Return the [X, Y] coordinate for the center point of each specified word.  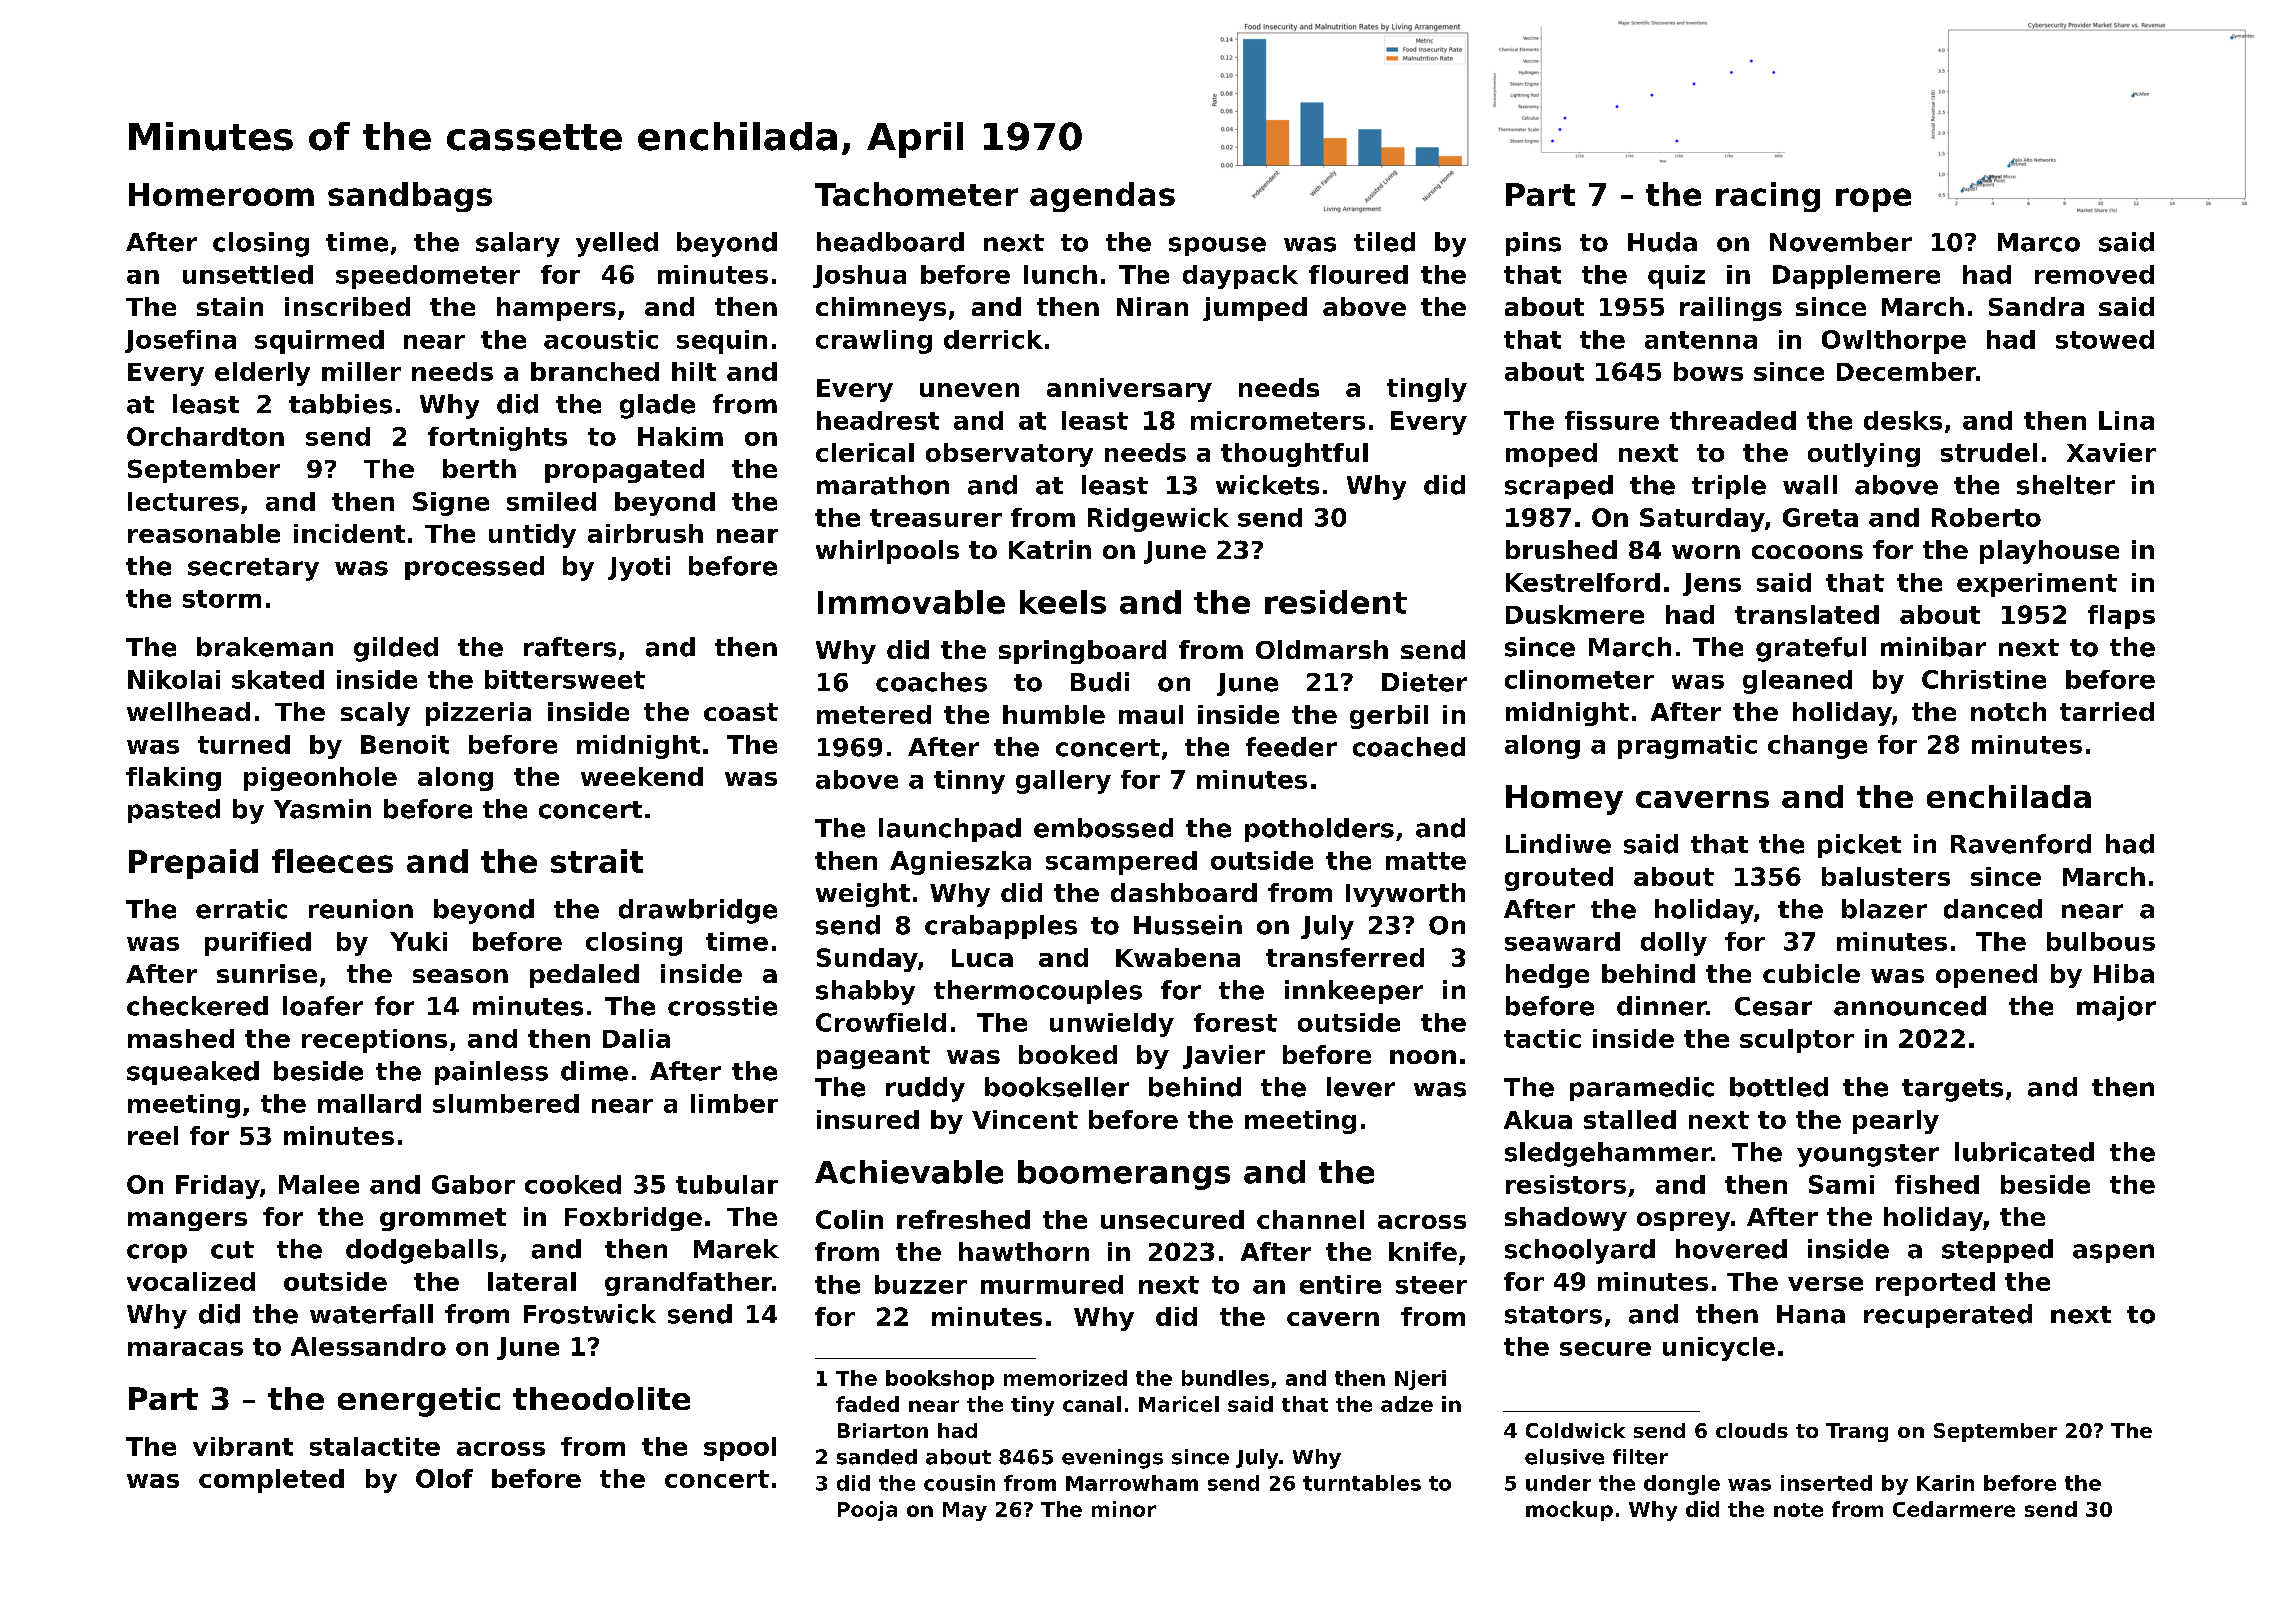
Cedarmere [1954, 1509]
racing [1768, 197]
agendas [1102, 197]
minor [1124, 1509]
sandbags [410, 197]
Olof [444, 1478]
